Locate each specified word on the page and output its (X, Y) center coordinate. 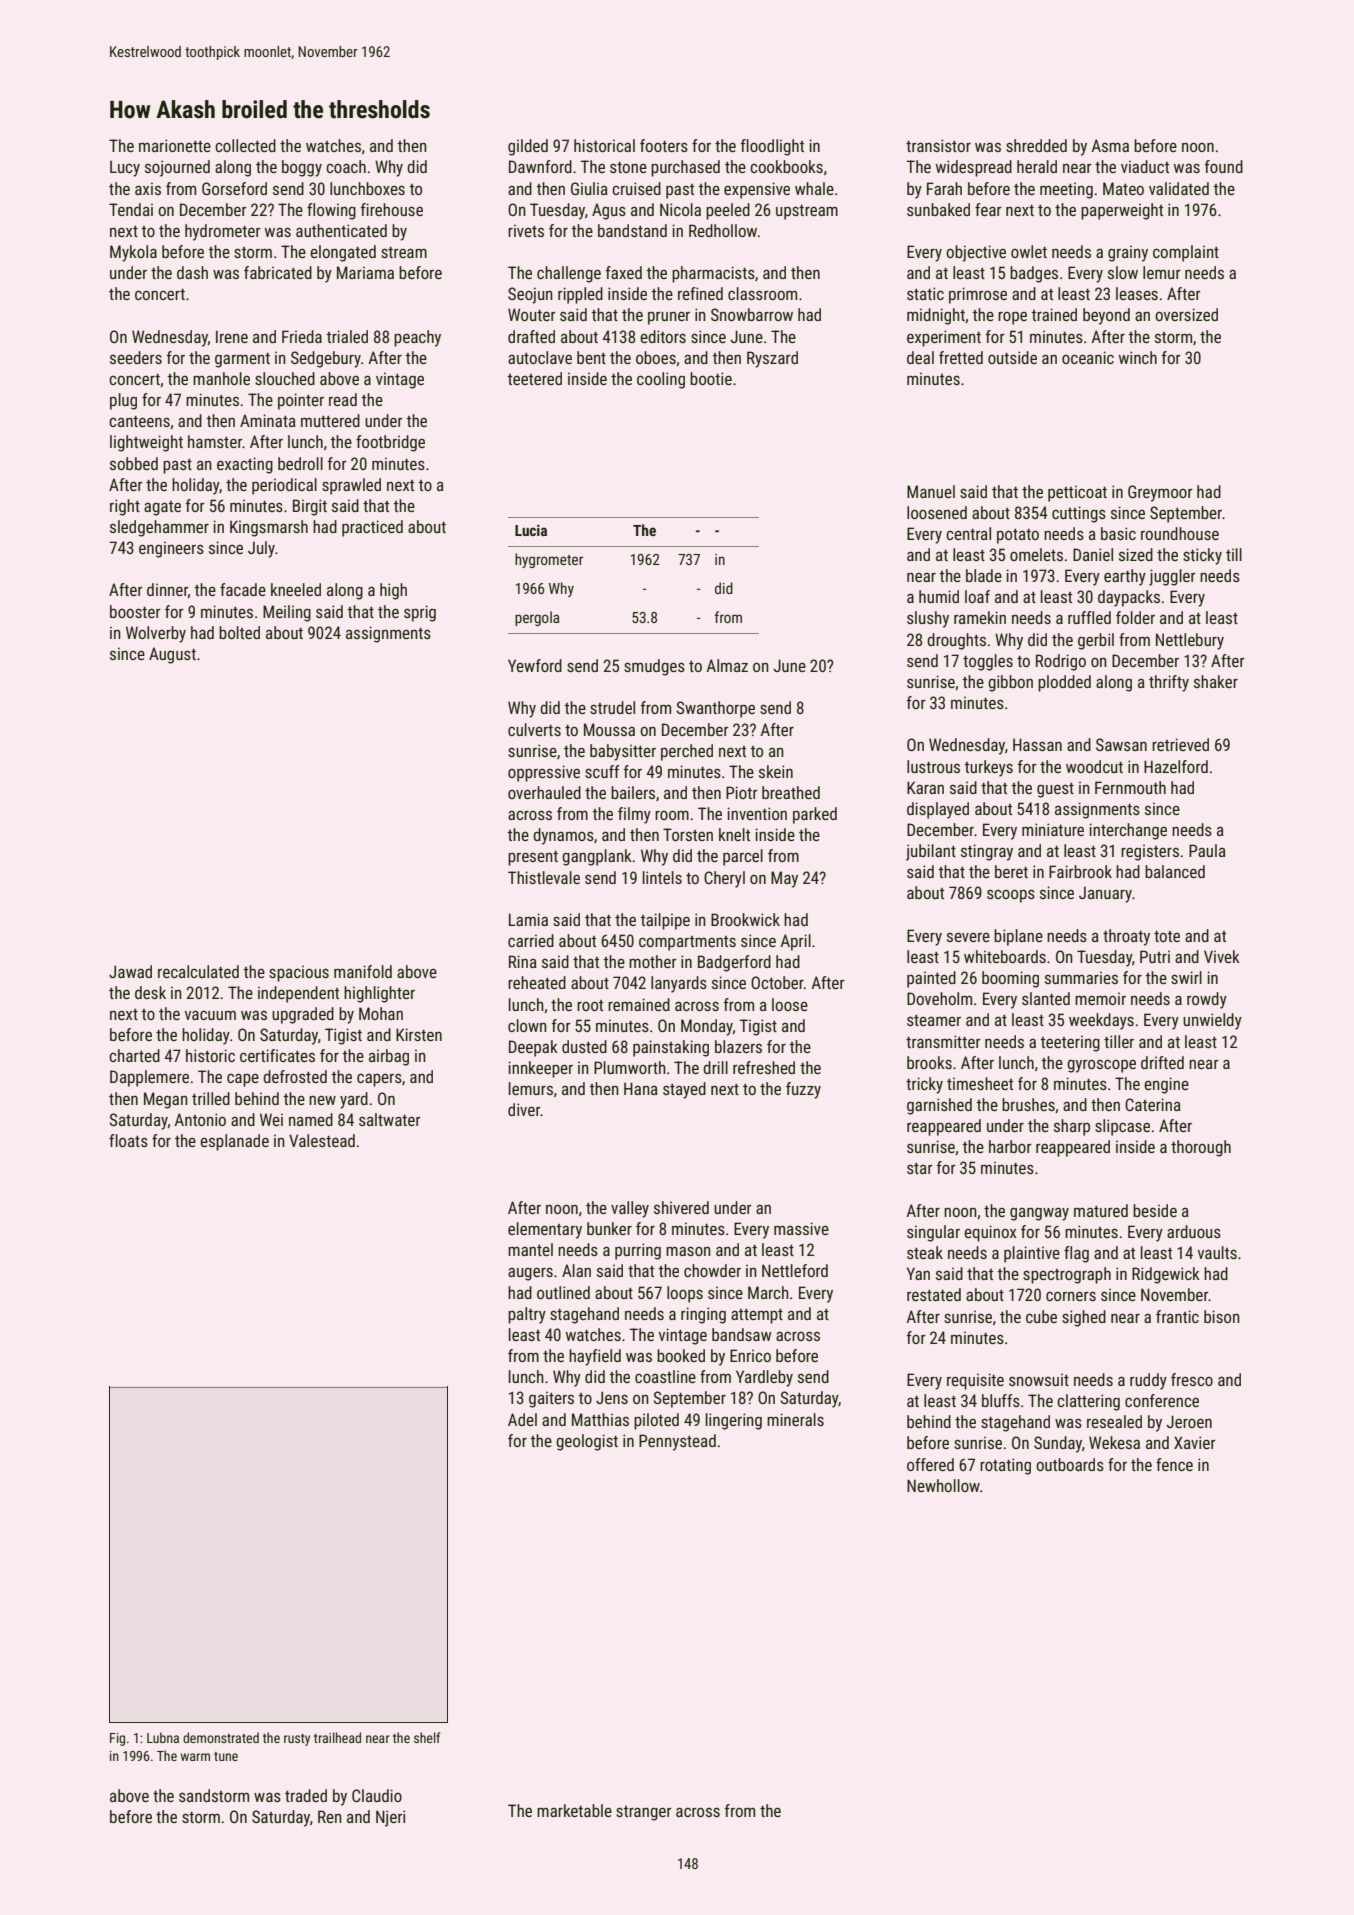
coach (346, 166)
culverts (534, 729)
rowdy (1207, 1000)
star (920, 1168)
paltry (527, 1315)
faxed (624, 272)
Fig (117, 1739)
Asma (1110, 145)
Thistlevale (544, 877)
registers (1150, 852)
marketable (574, 1810)
